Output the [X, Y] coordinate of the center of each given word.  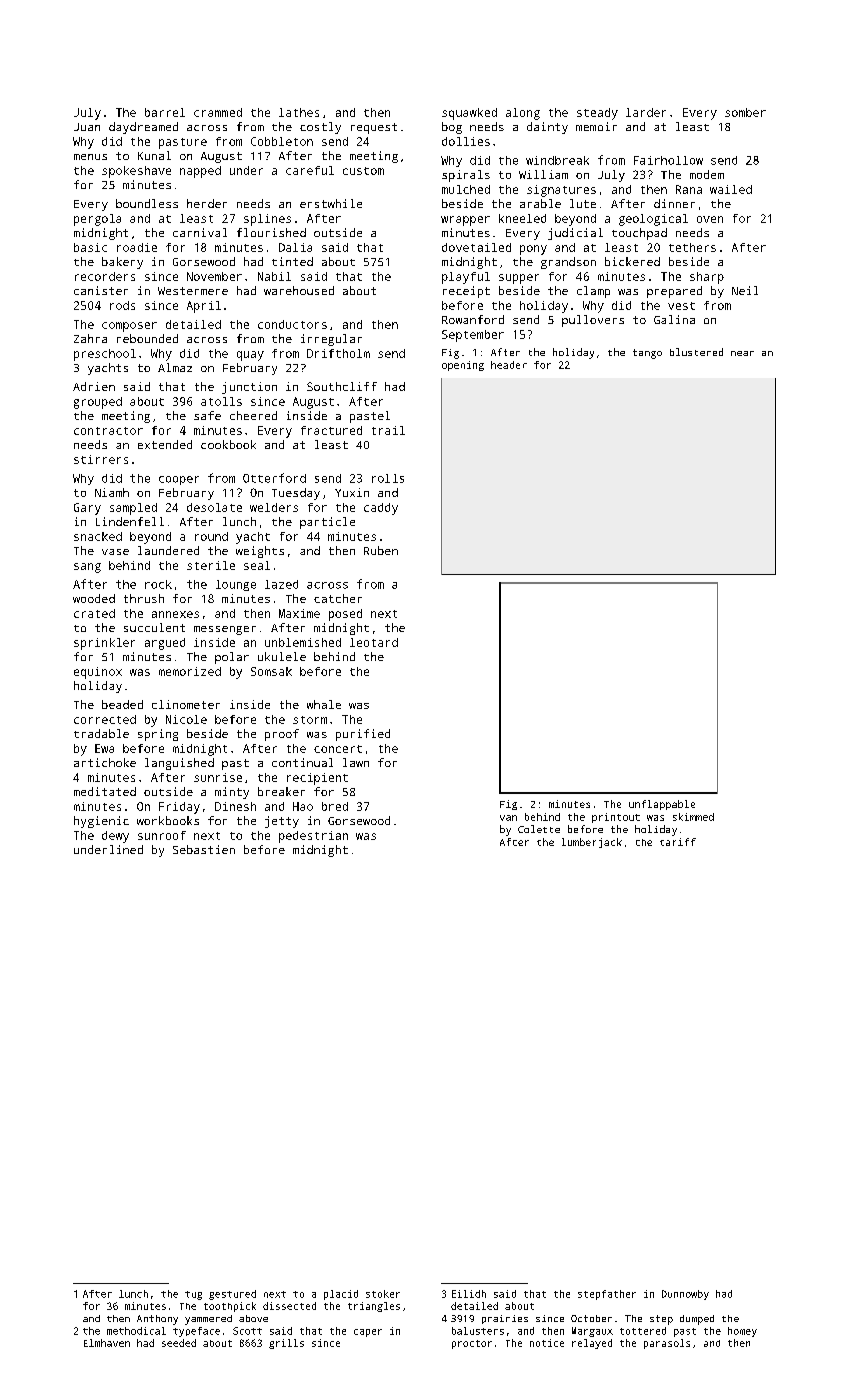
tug [193, 1295]
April [204, 307]
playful [466, 278]
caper [368, 1333]
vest [681, 306]
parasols [667, 1344]
